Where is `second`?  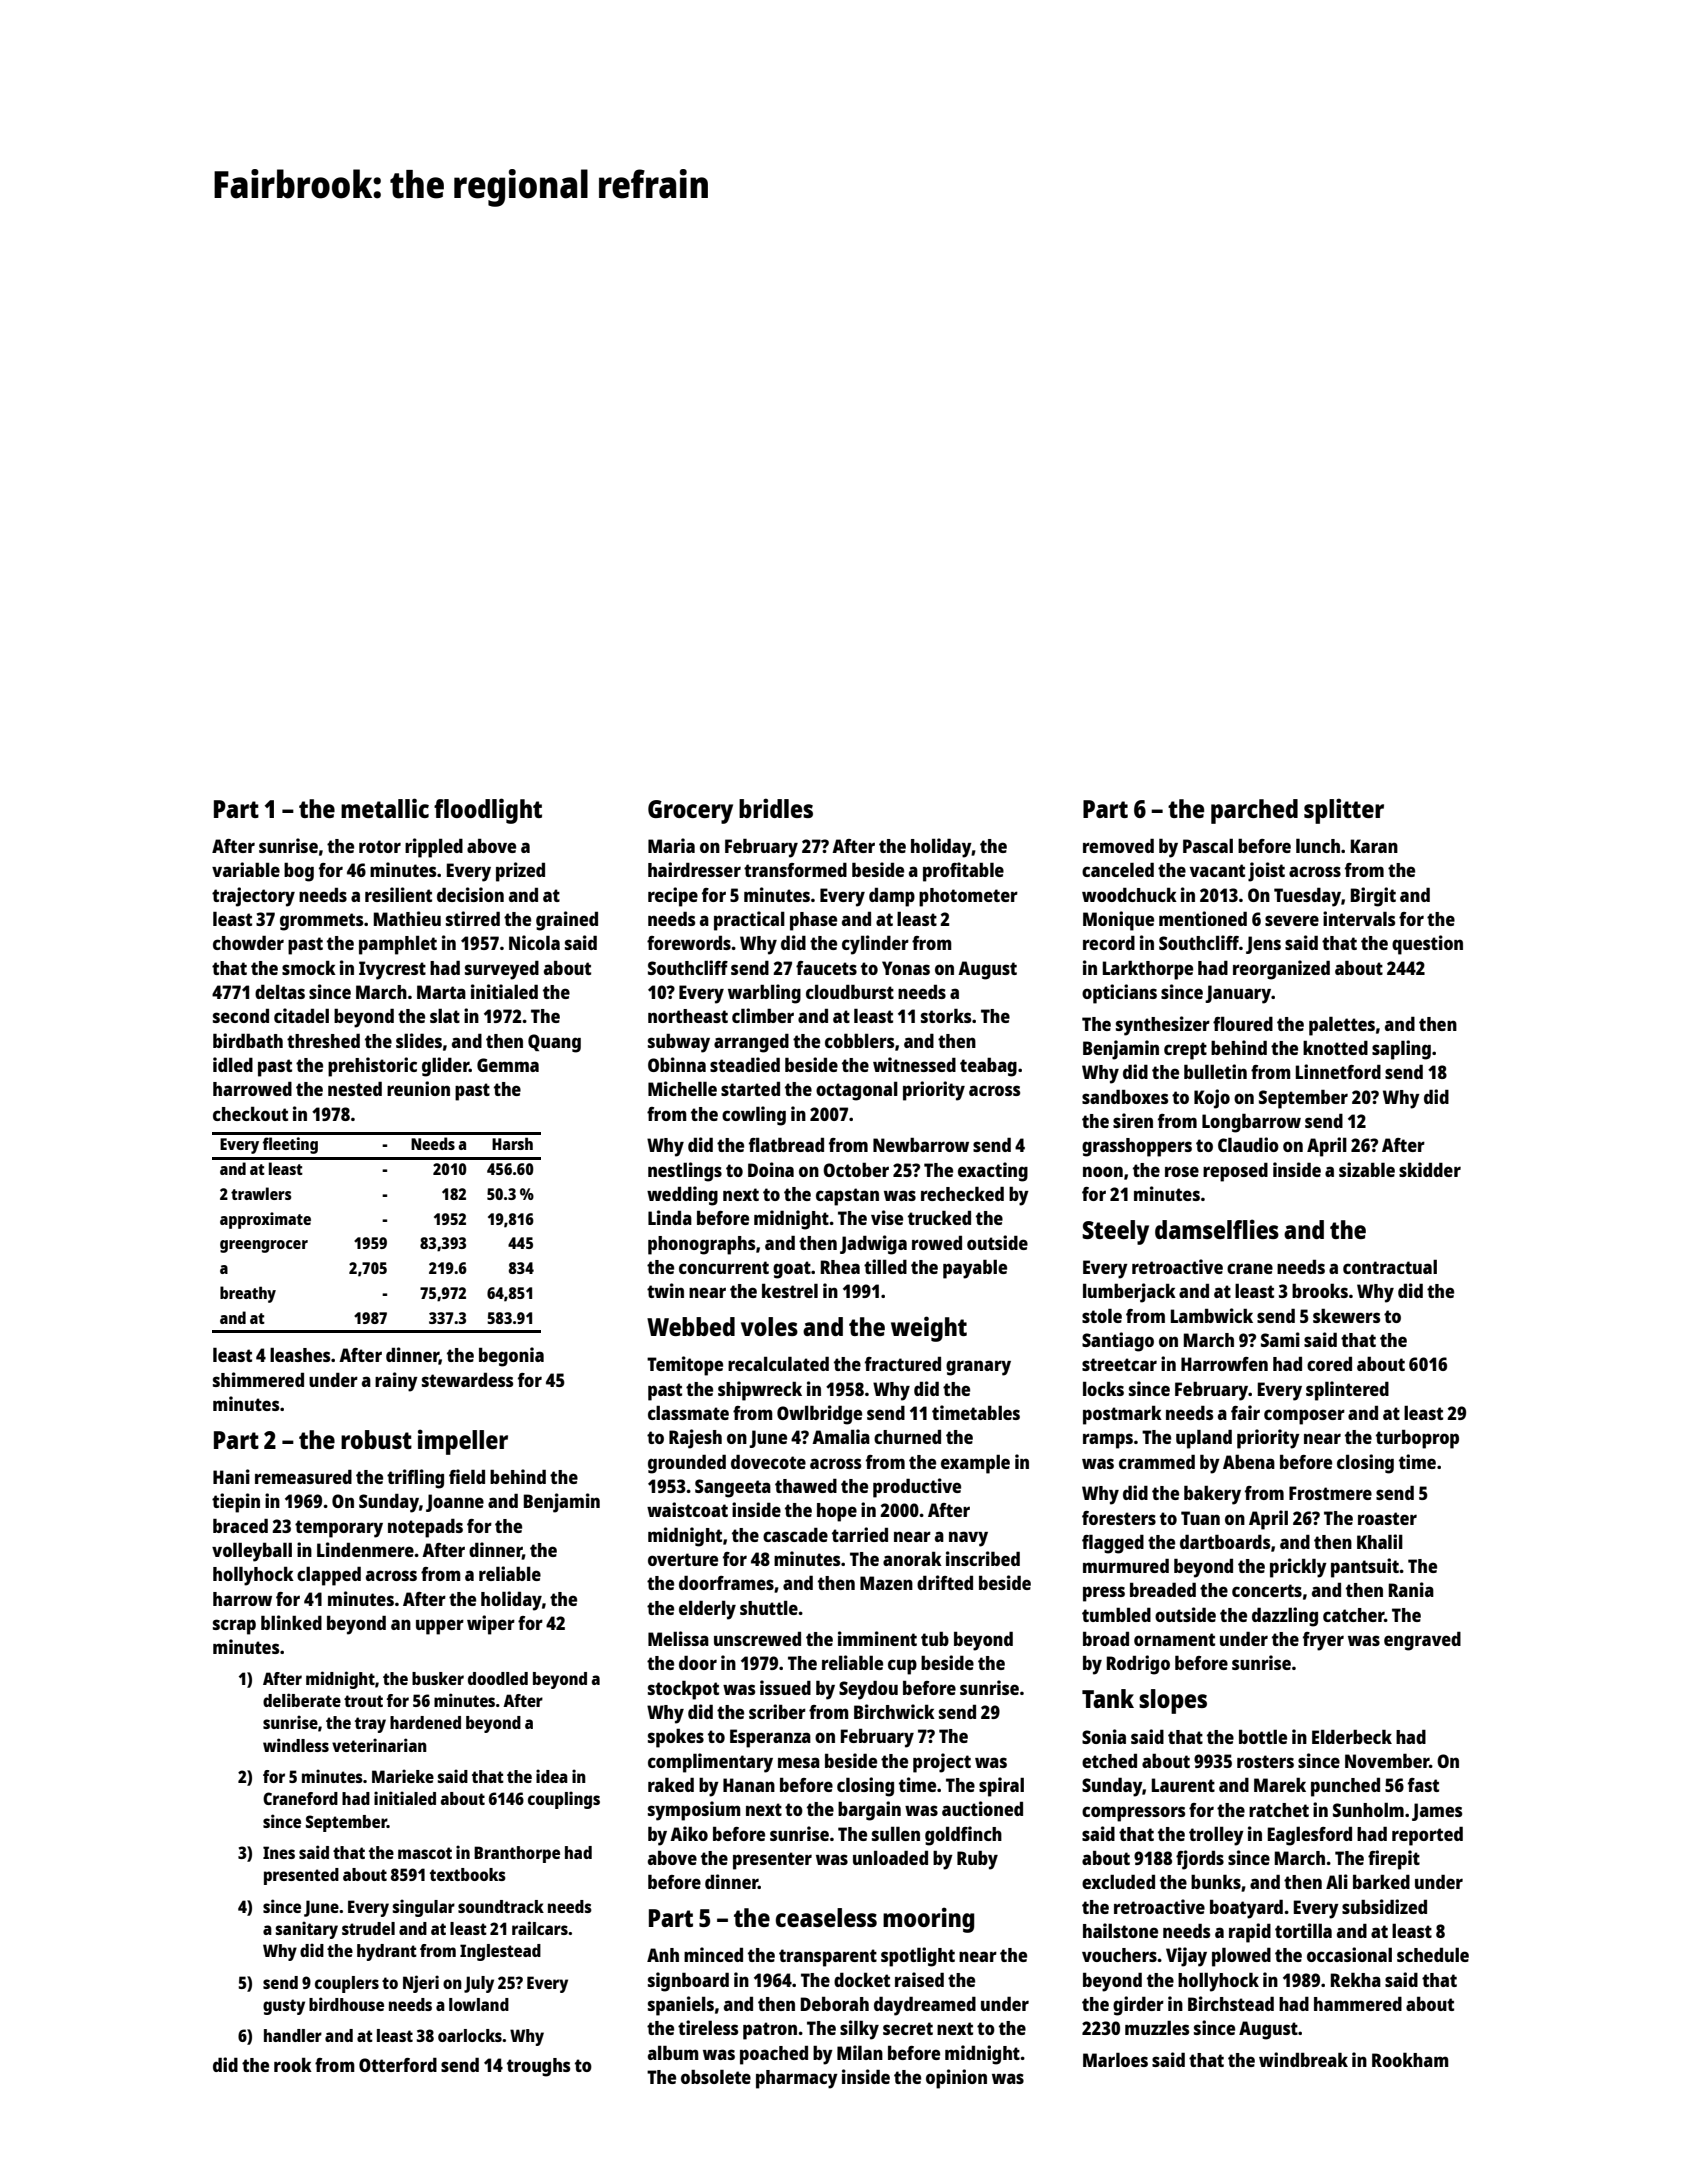 second is located at coordinates (241, 1015).
